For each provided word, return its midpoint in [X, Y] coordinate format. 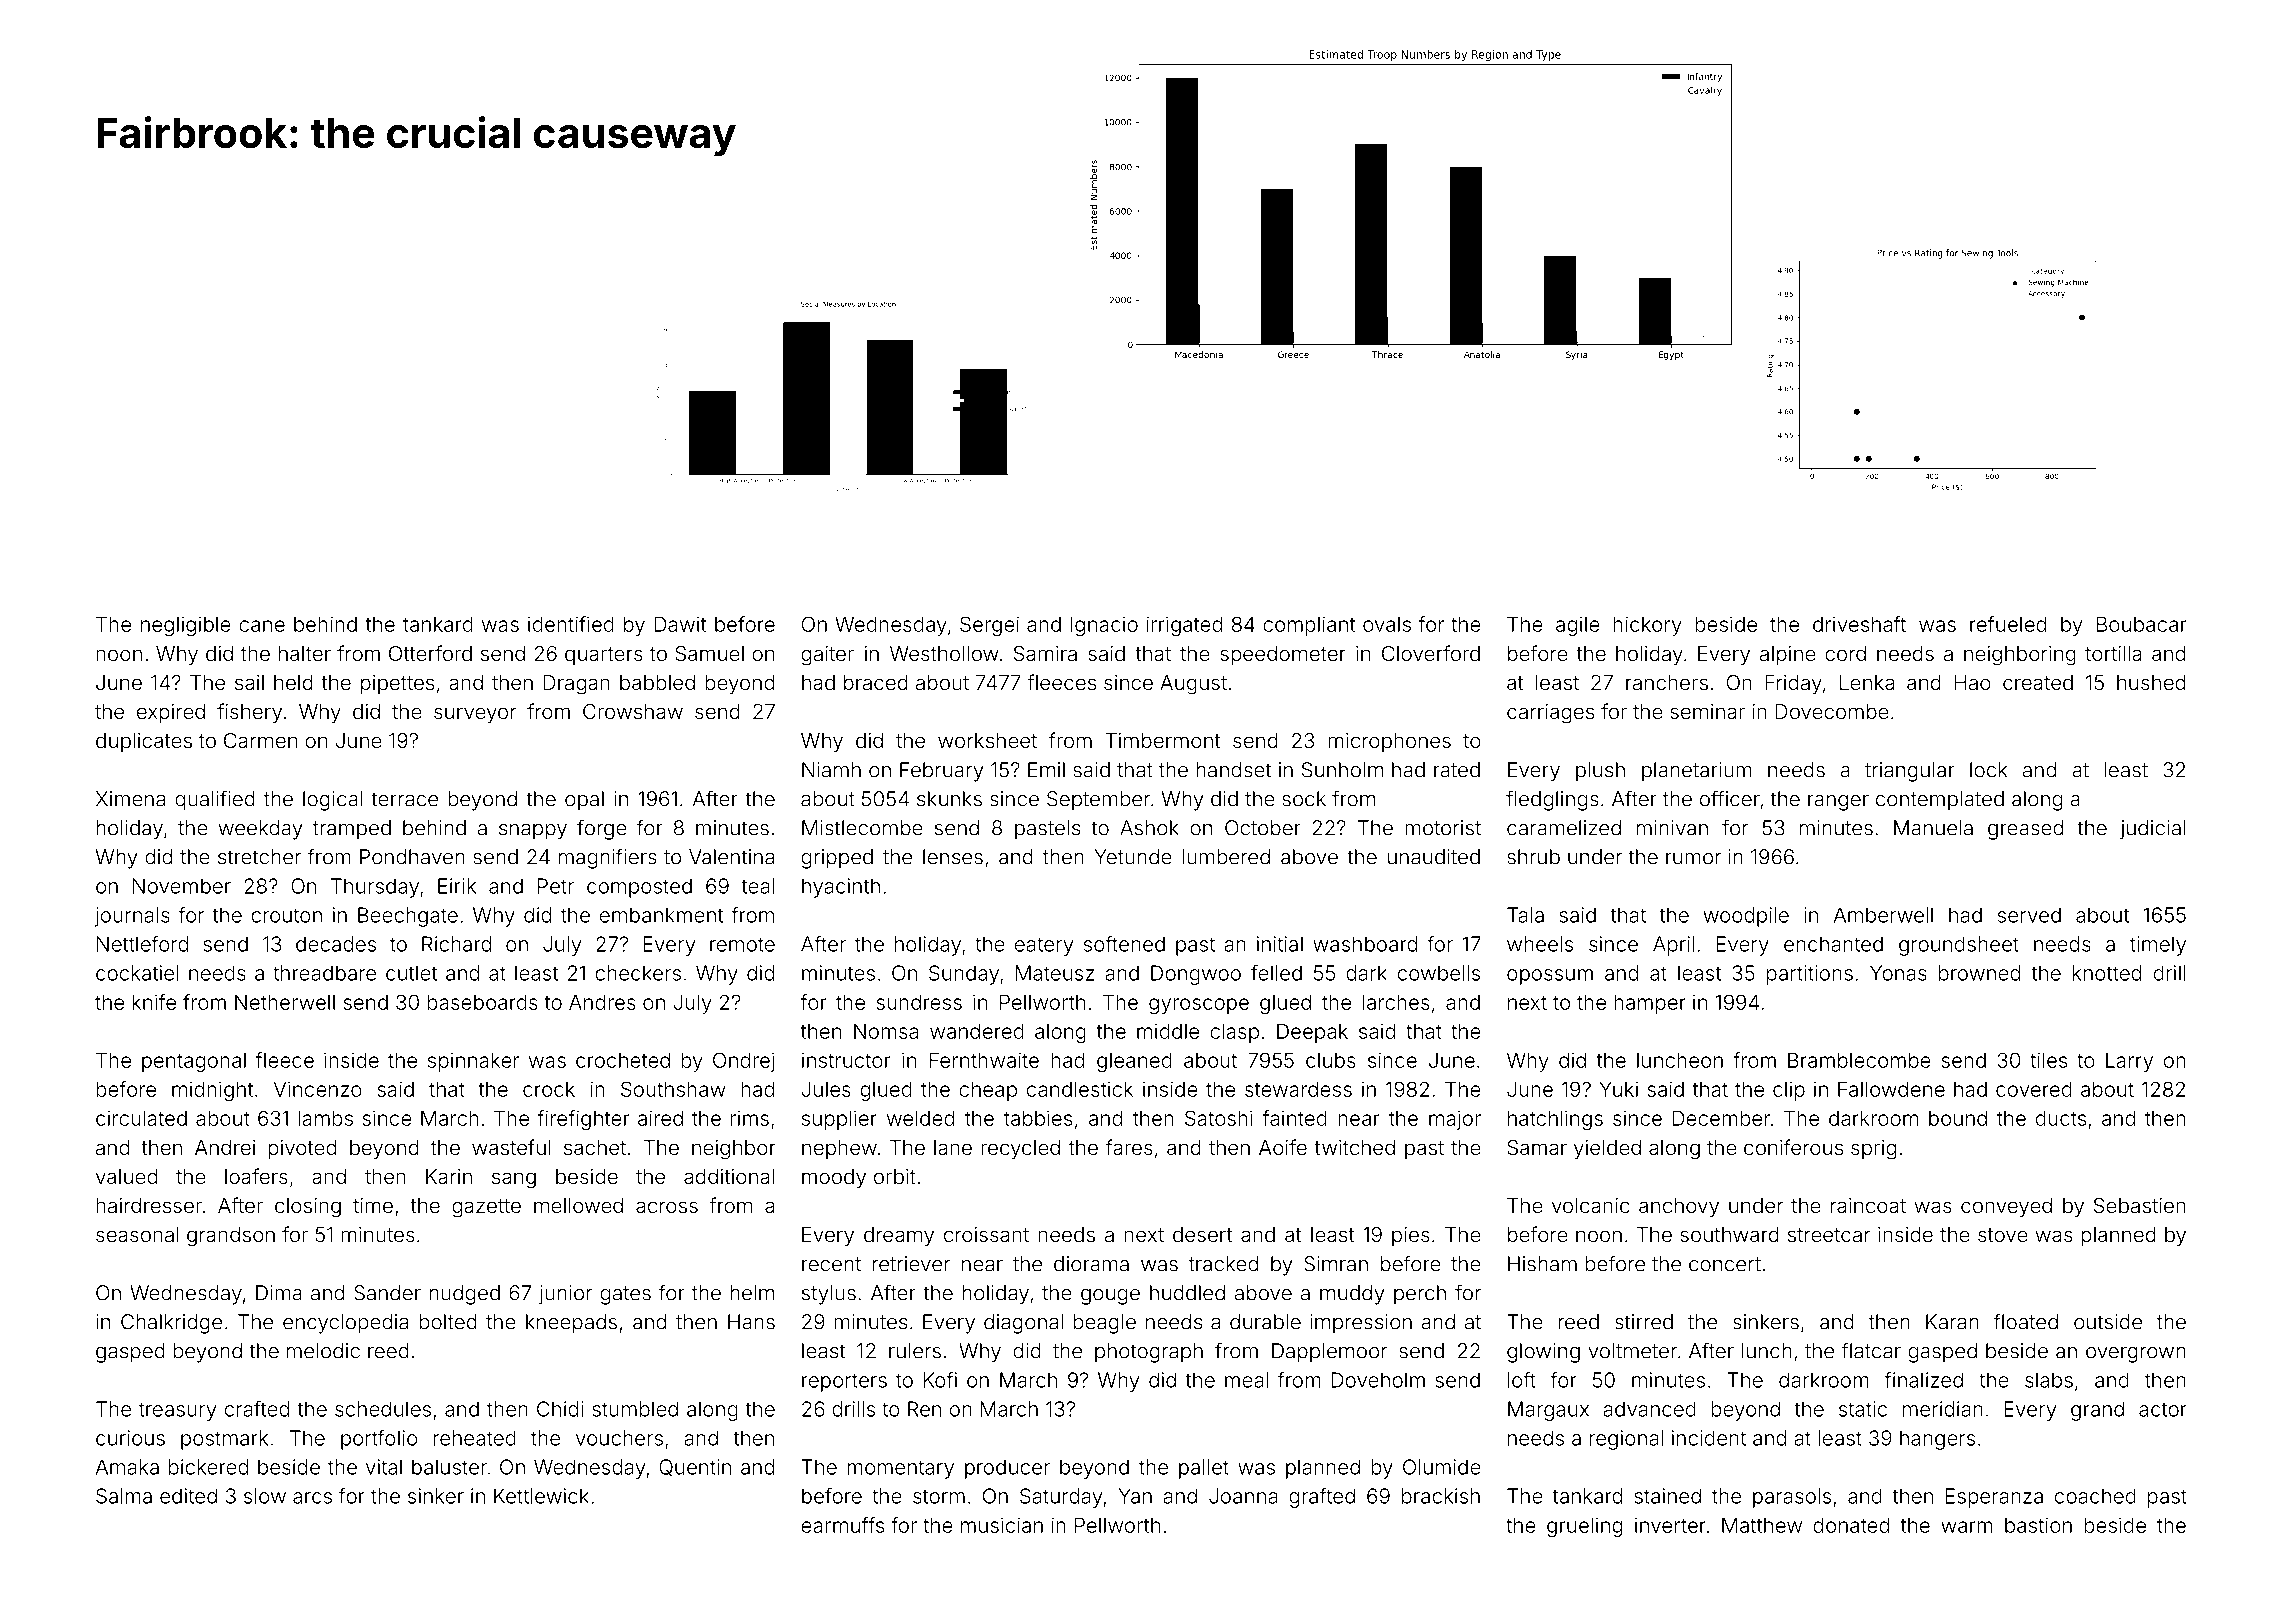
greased [2025, 830]
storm [939, 1496]
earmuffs [842, 1525]
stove [2003, 1235]
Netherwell [285, 1002]
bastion [2038, 1525]
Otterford [430, 653]
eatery [1044, 946]
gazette [486, 1208]
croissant [986, 1234]
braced [876, 682]
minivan [1672, 828]
